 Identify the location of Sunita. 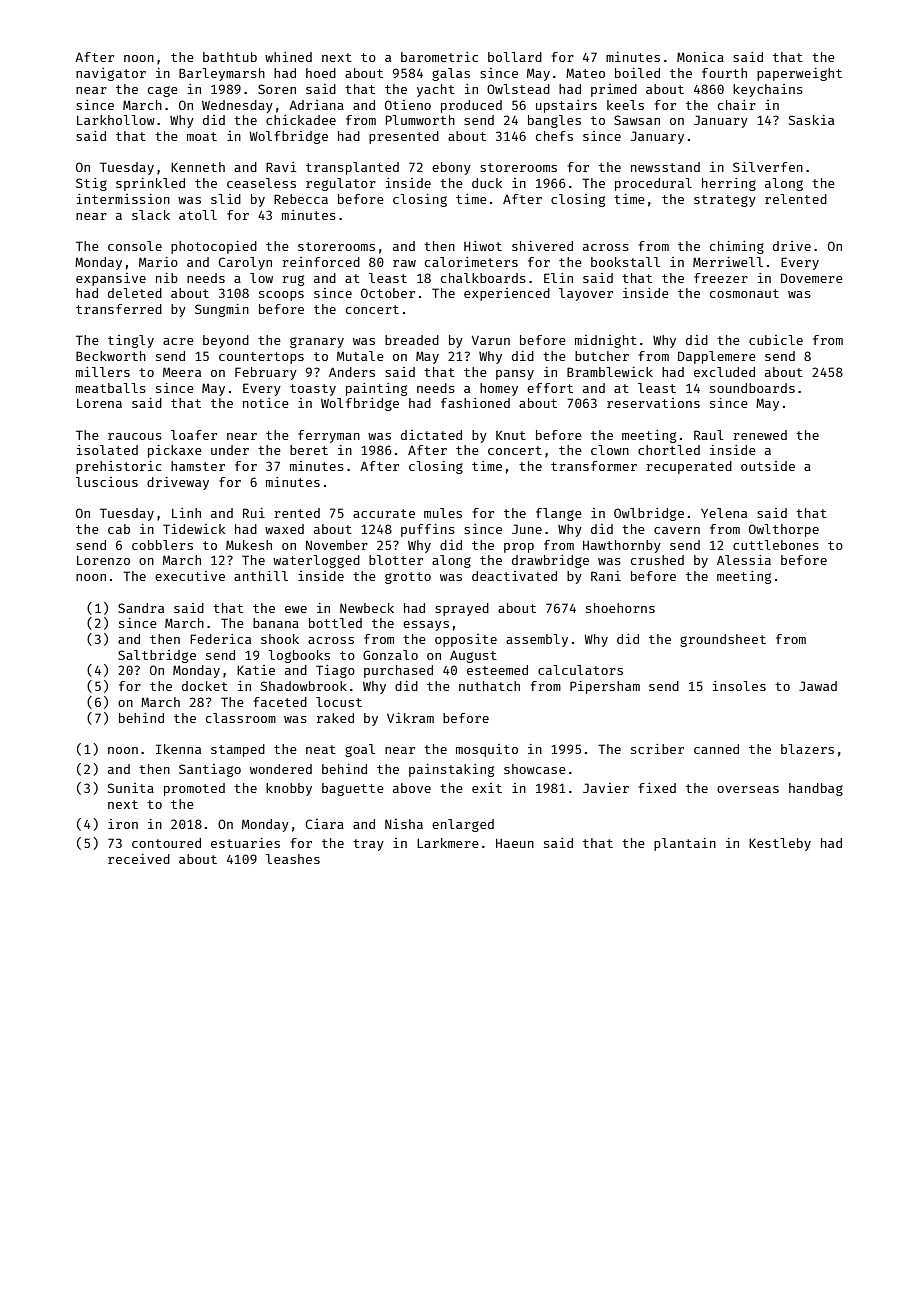
(131, 788).
